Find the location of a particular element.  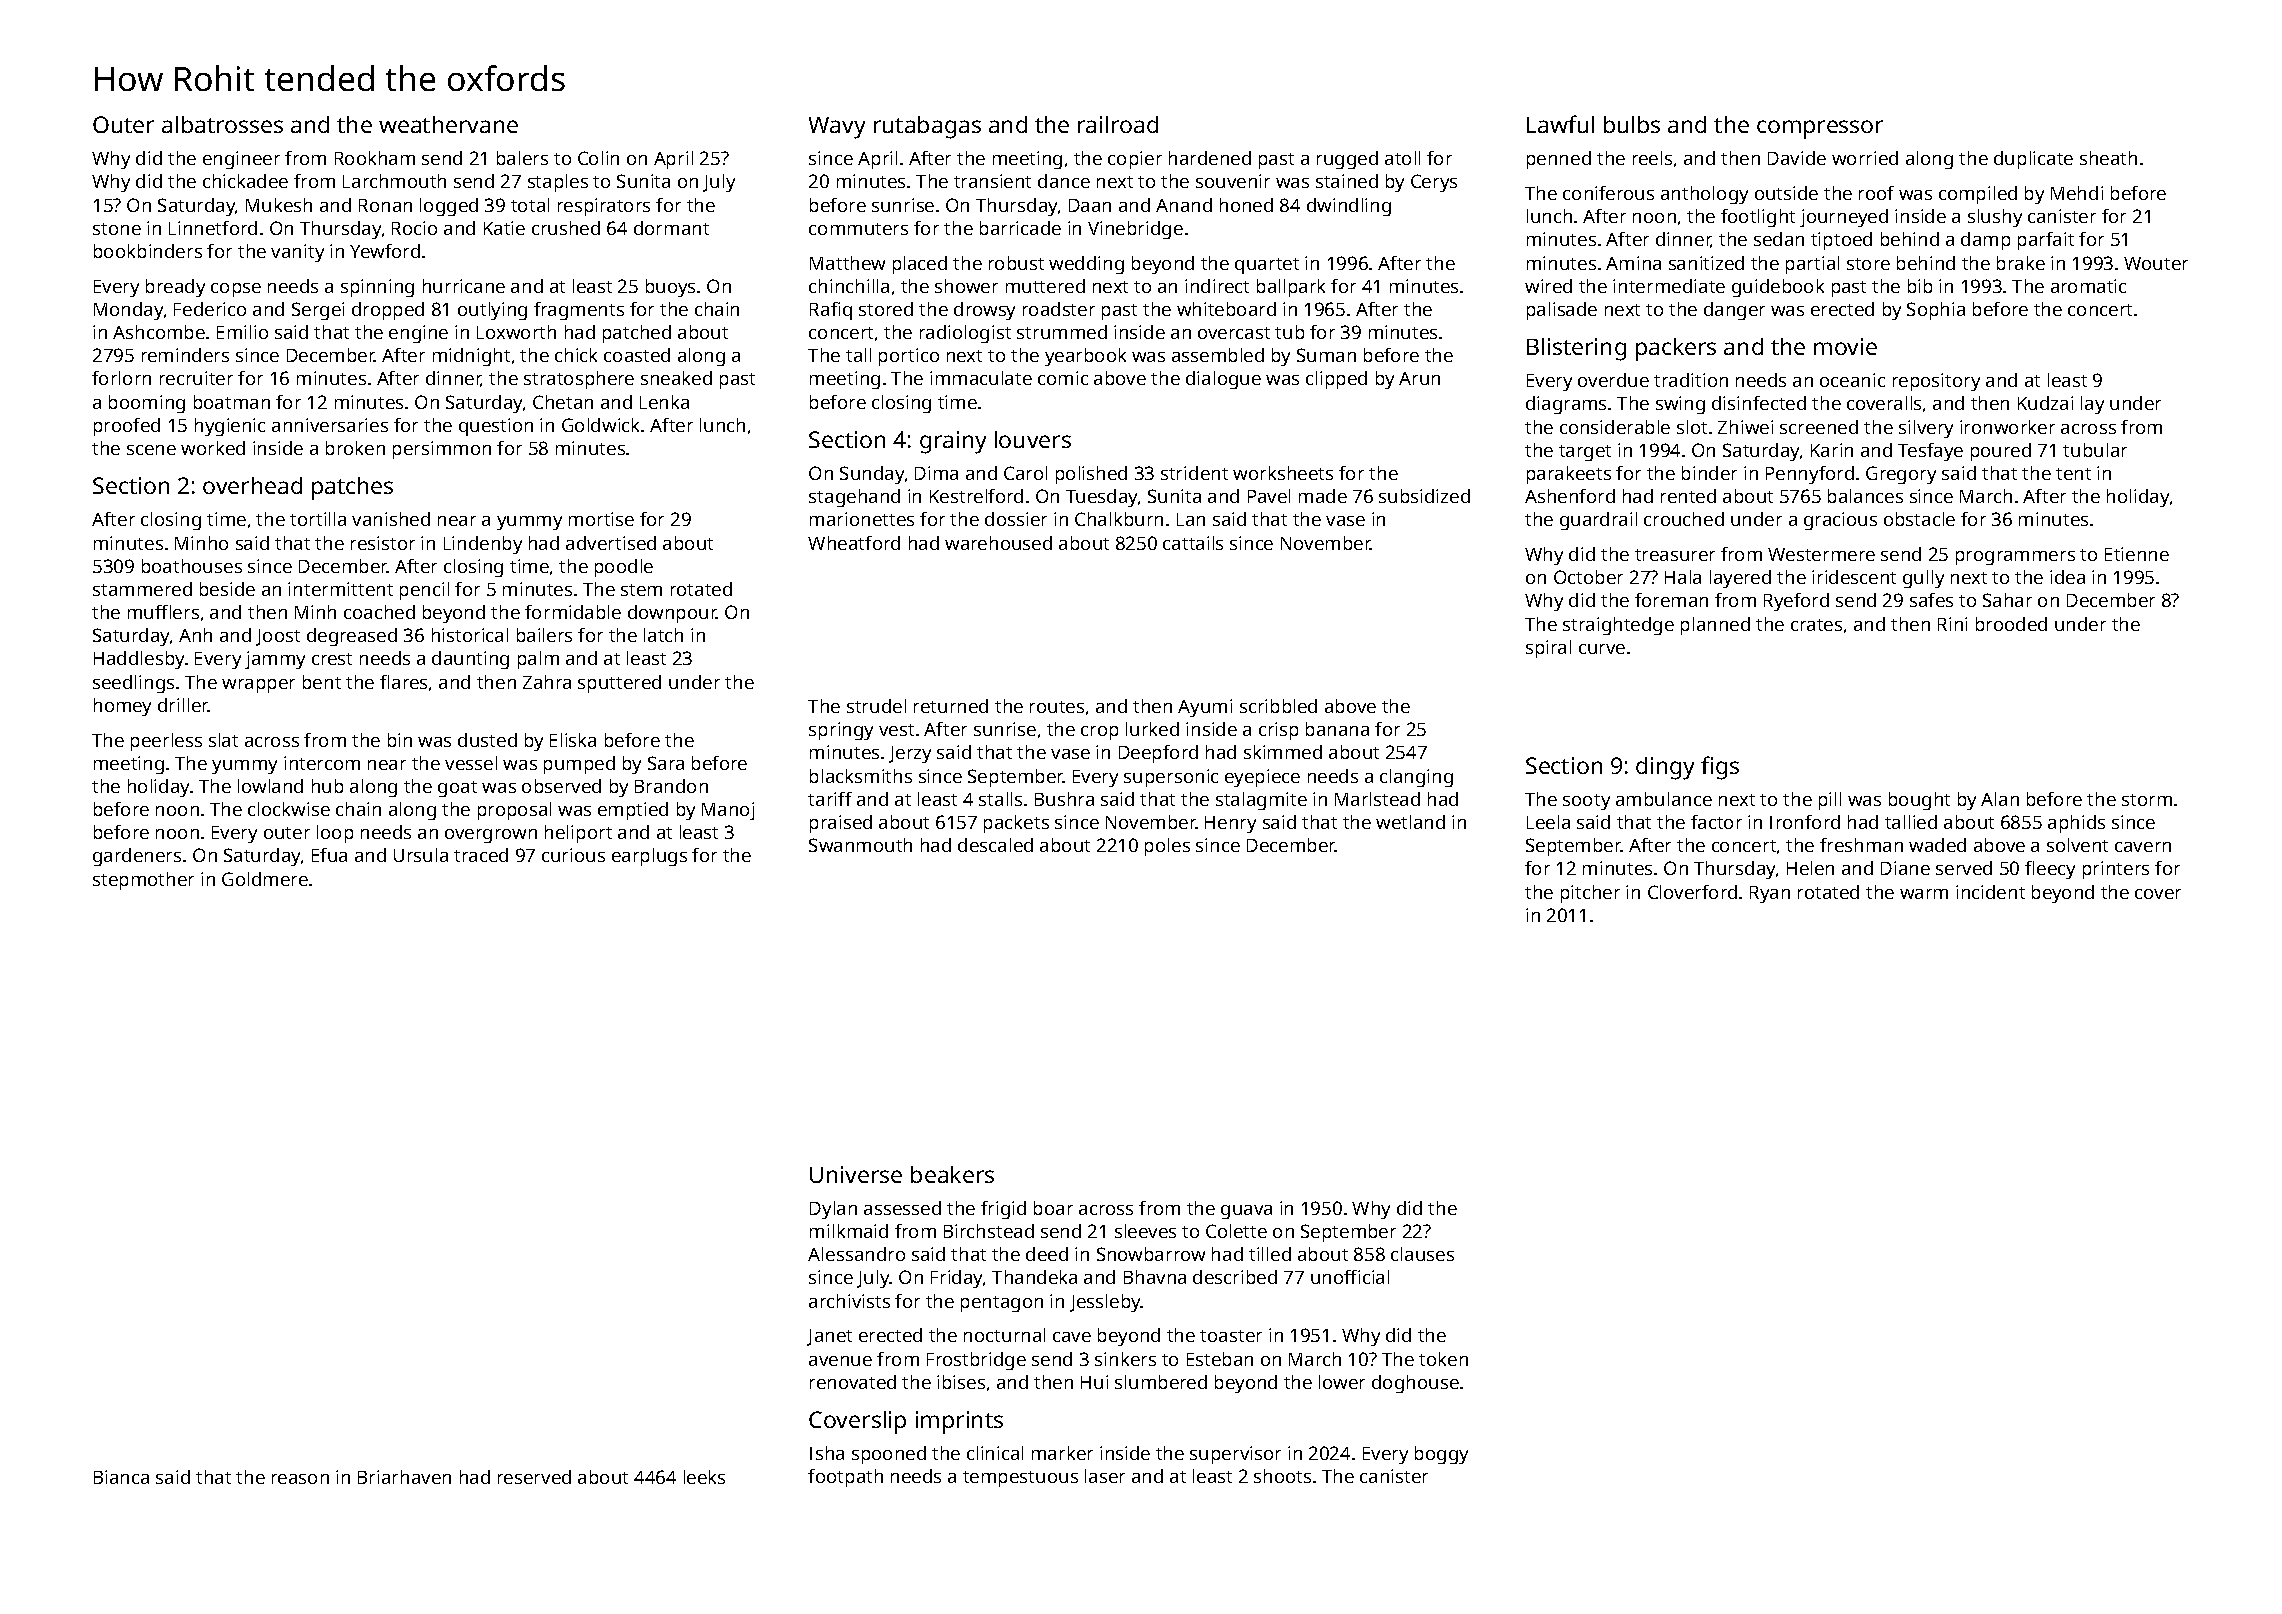

Haddlesby is located at coordinates (139, 660).
